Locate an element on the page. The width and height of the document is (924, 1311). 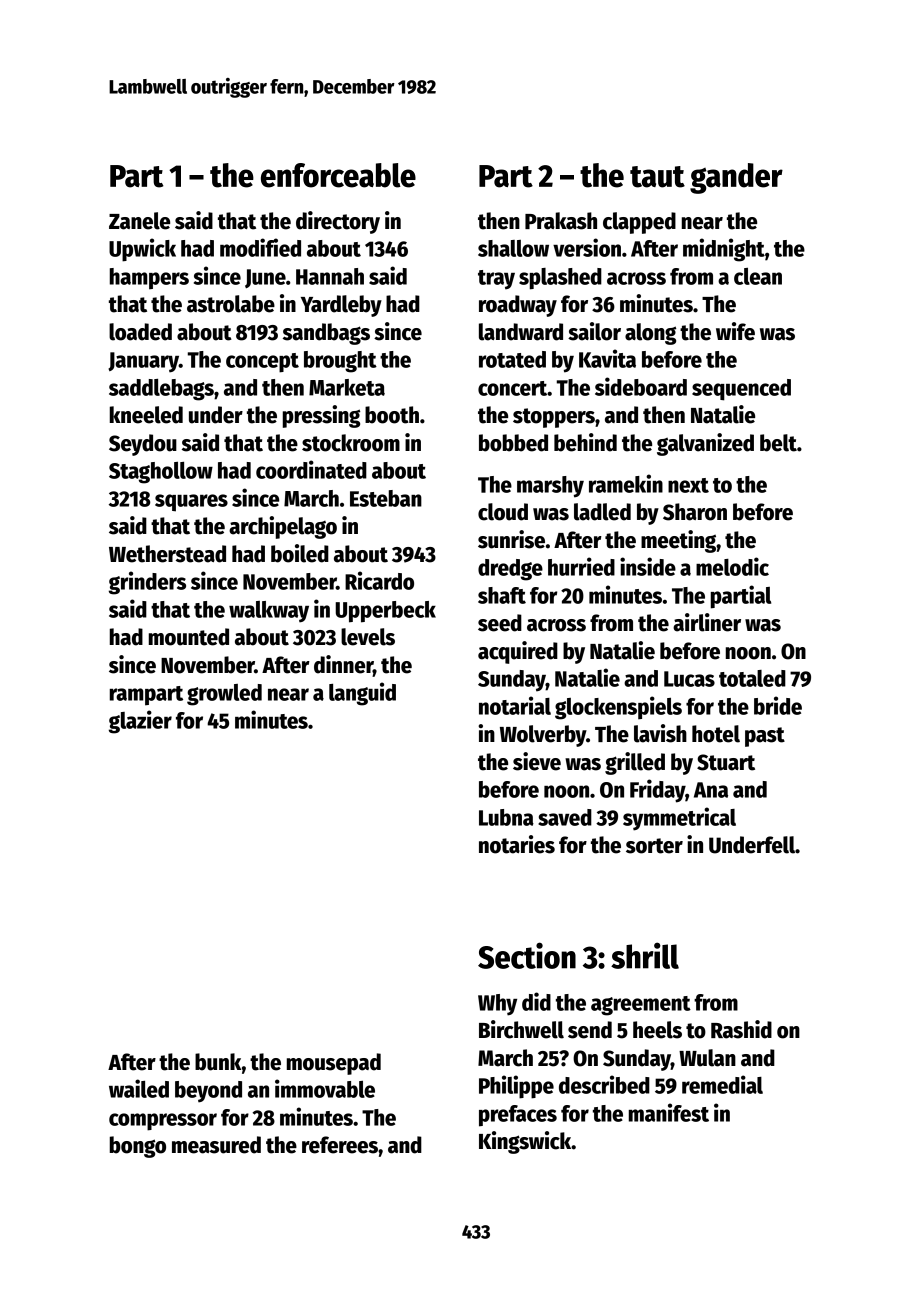
dinner is located at coordinates (343, 664).
